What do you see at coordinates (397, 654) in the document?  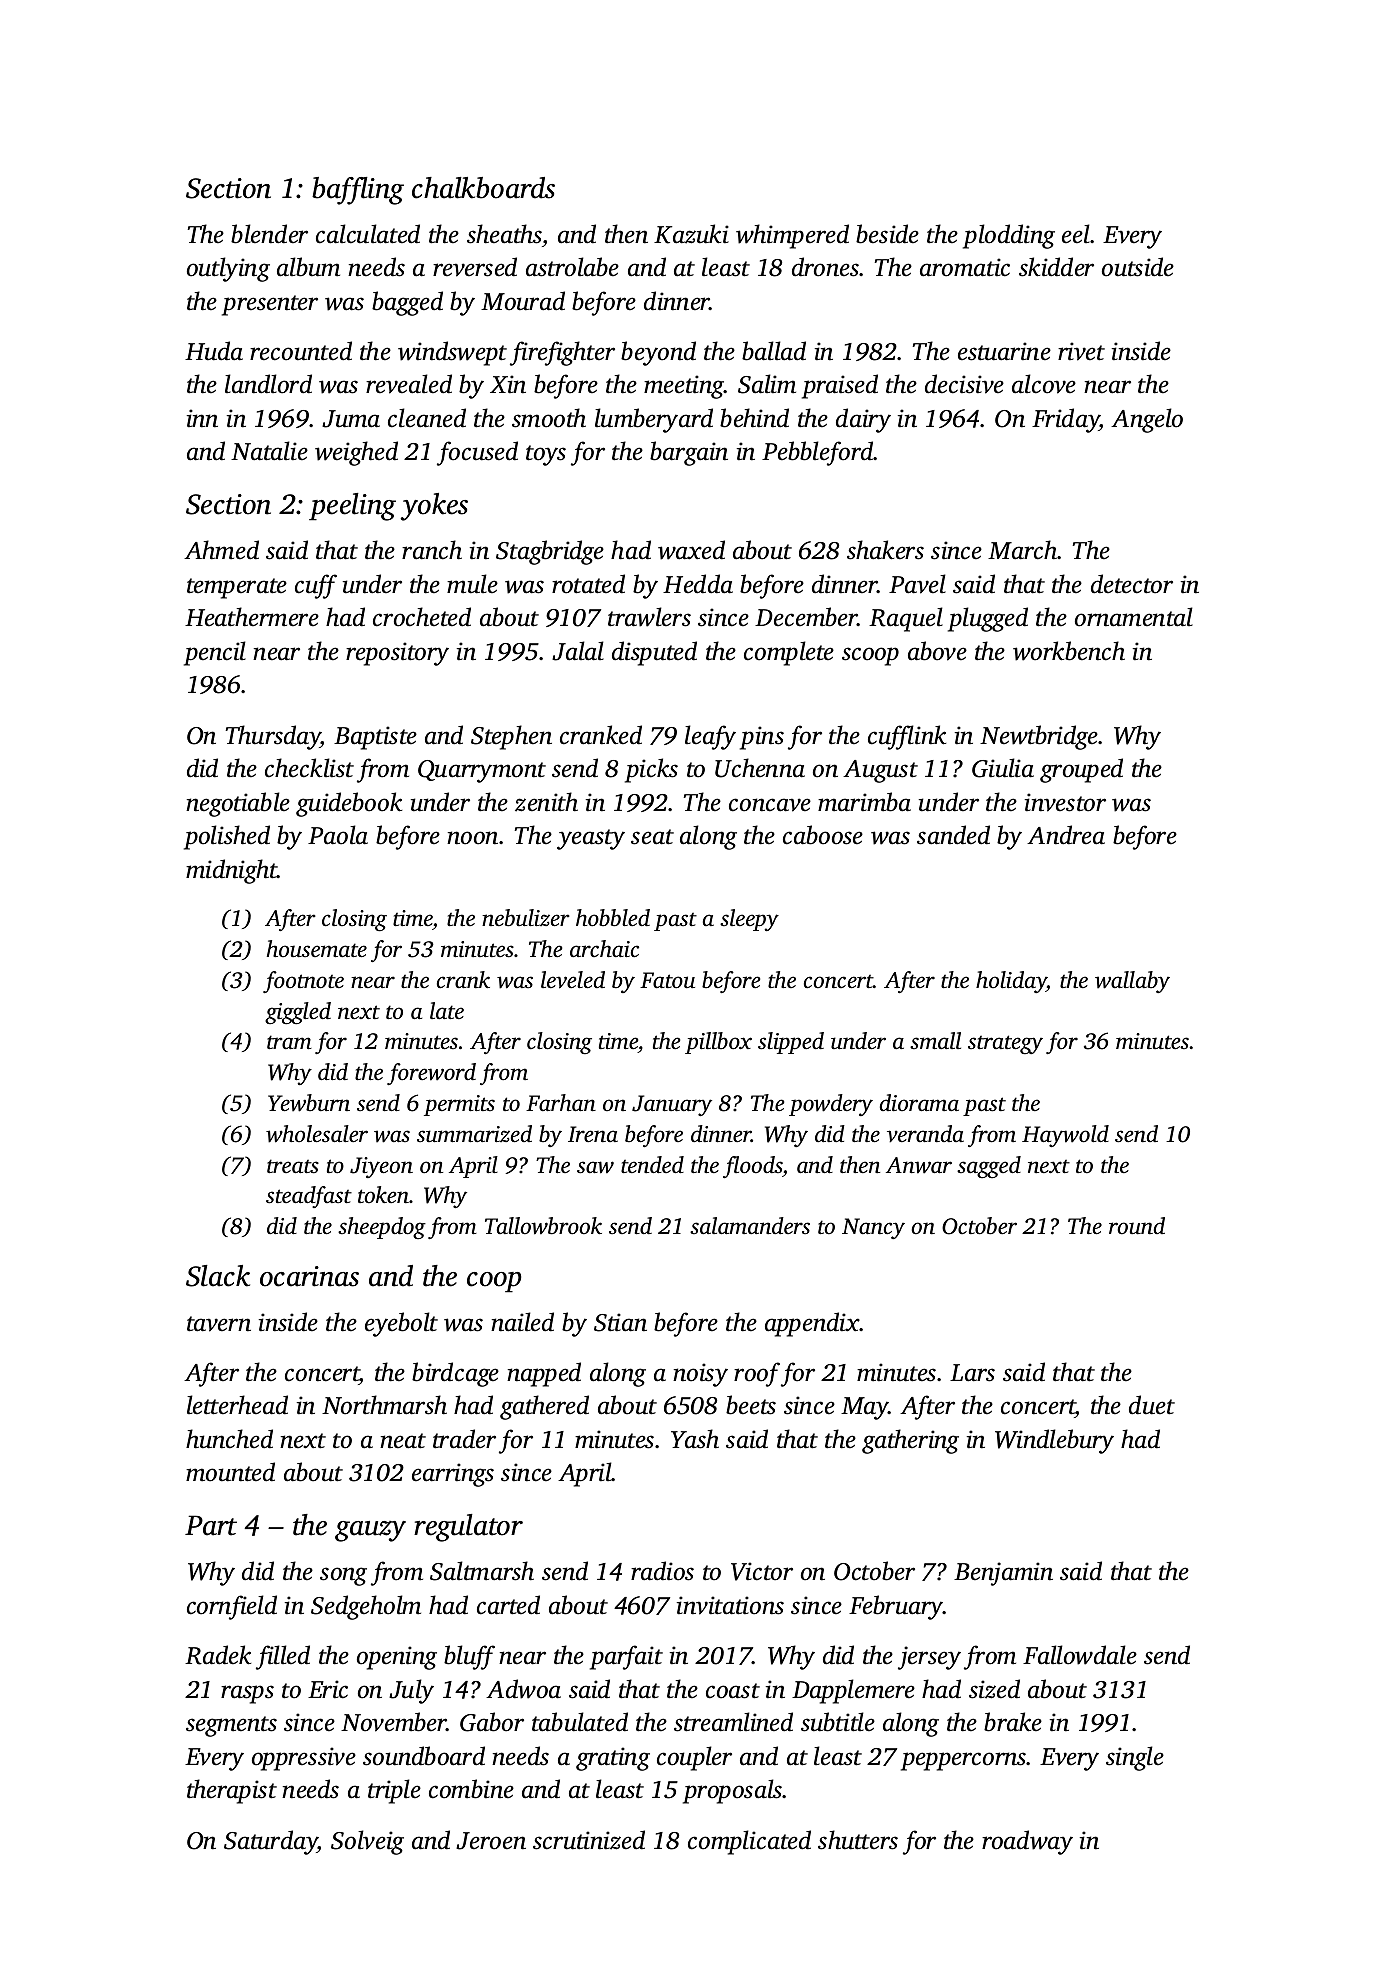 I see `repository` at bounding box center [397, 654].
